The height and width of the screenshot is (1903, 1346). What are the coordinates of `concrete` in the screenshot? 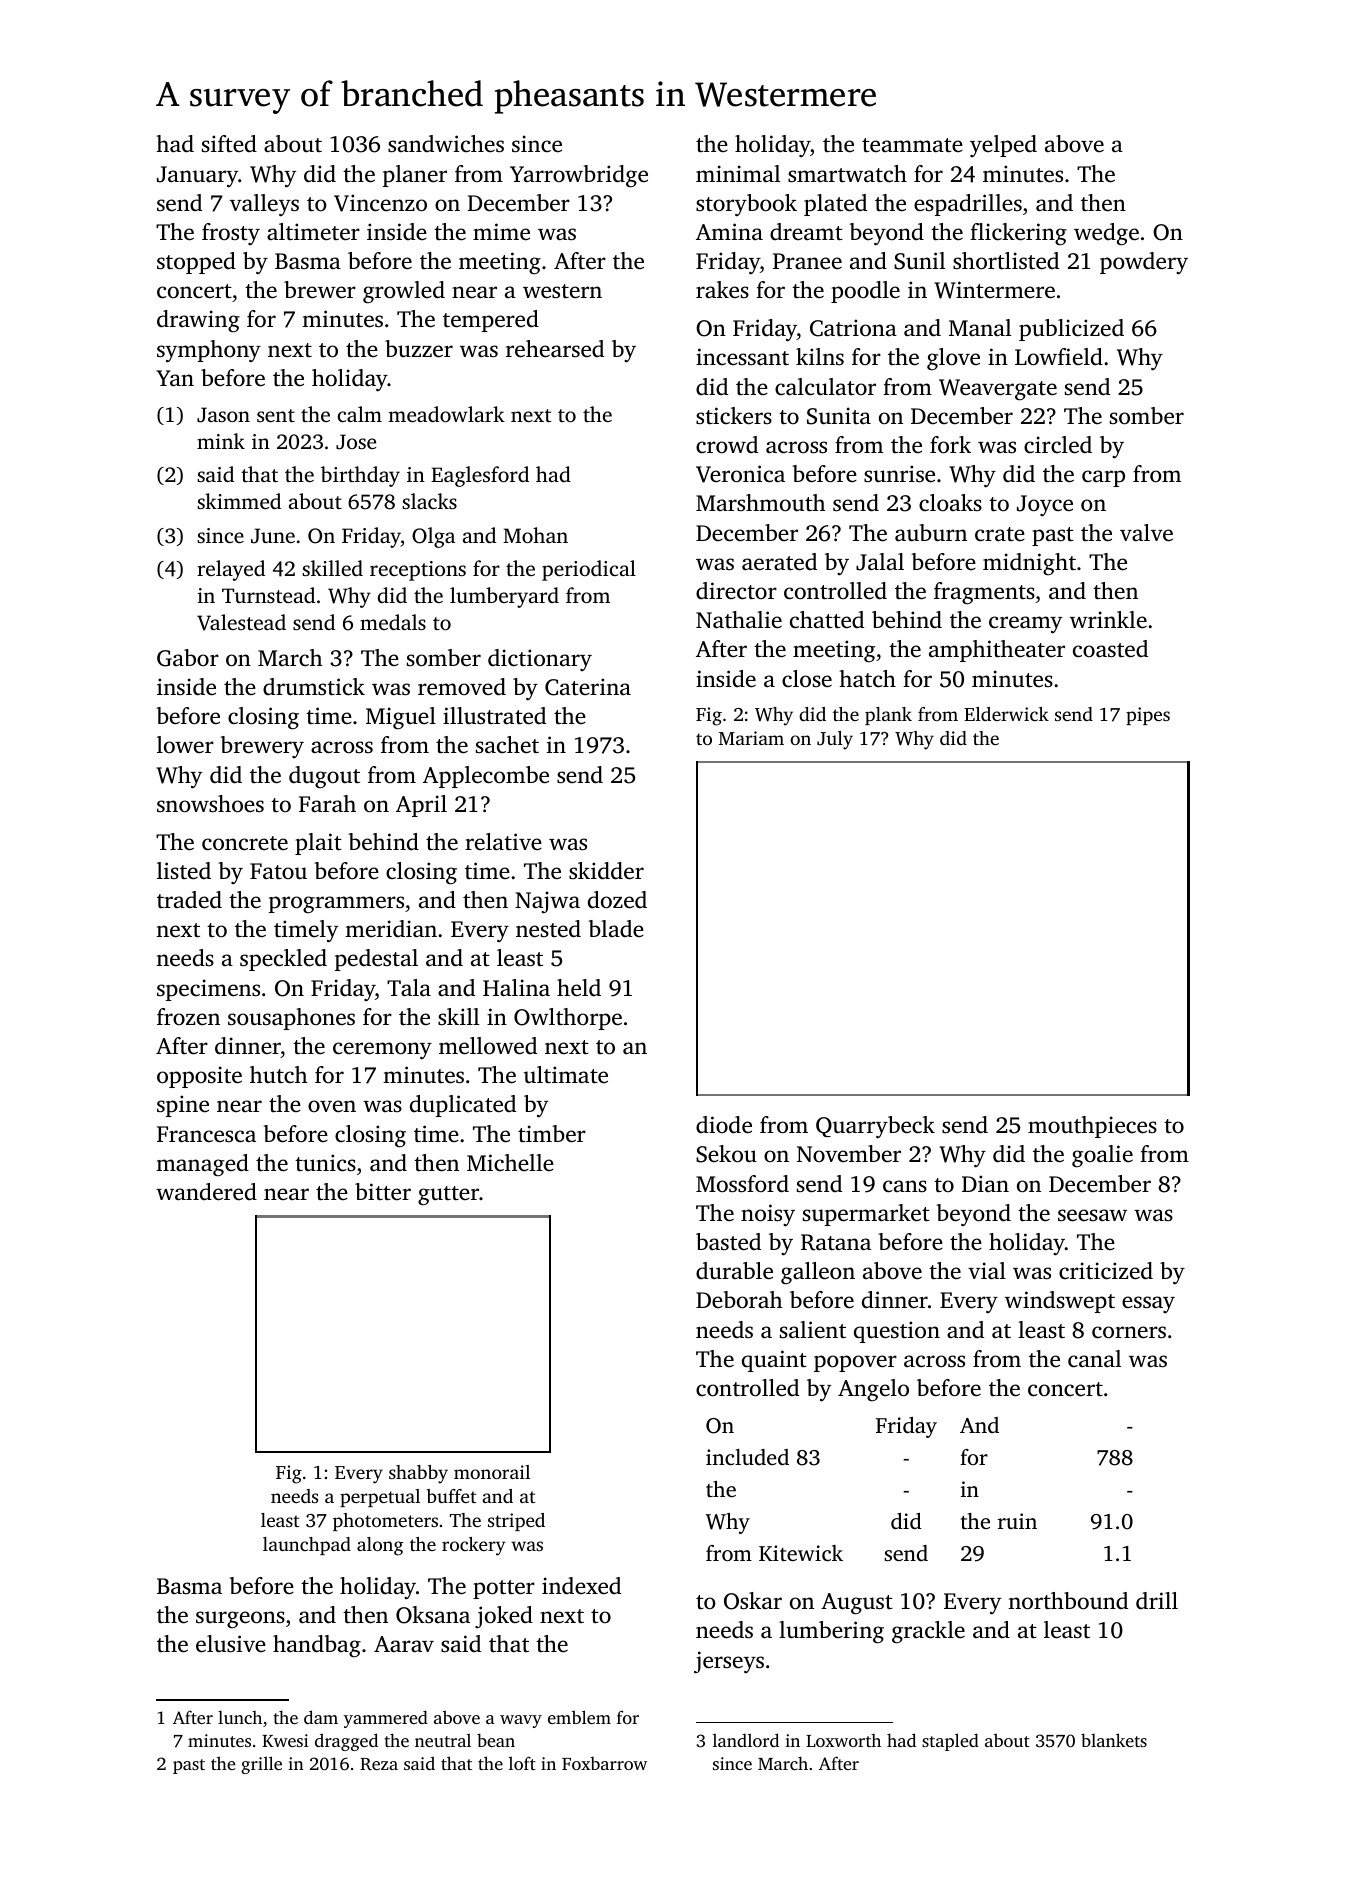 It's located at (245, 843).
